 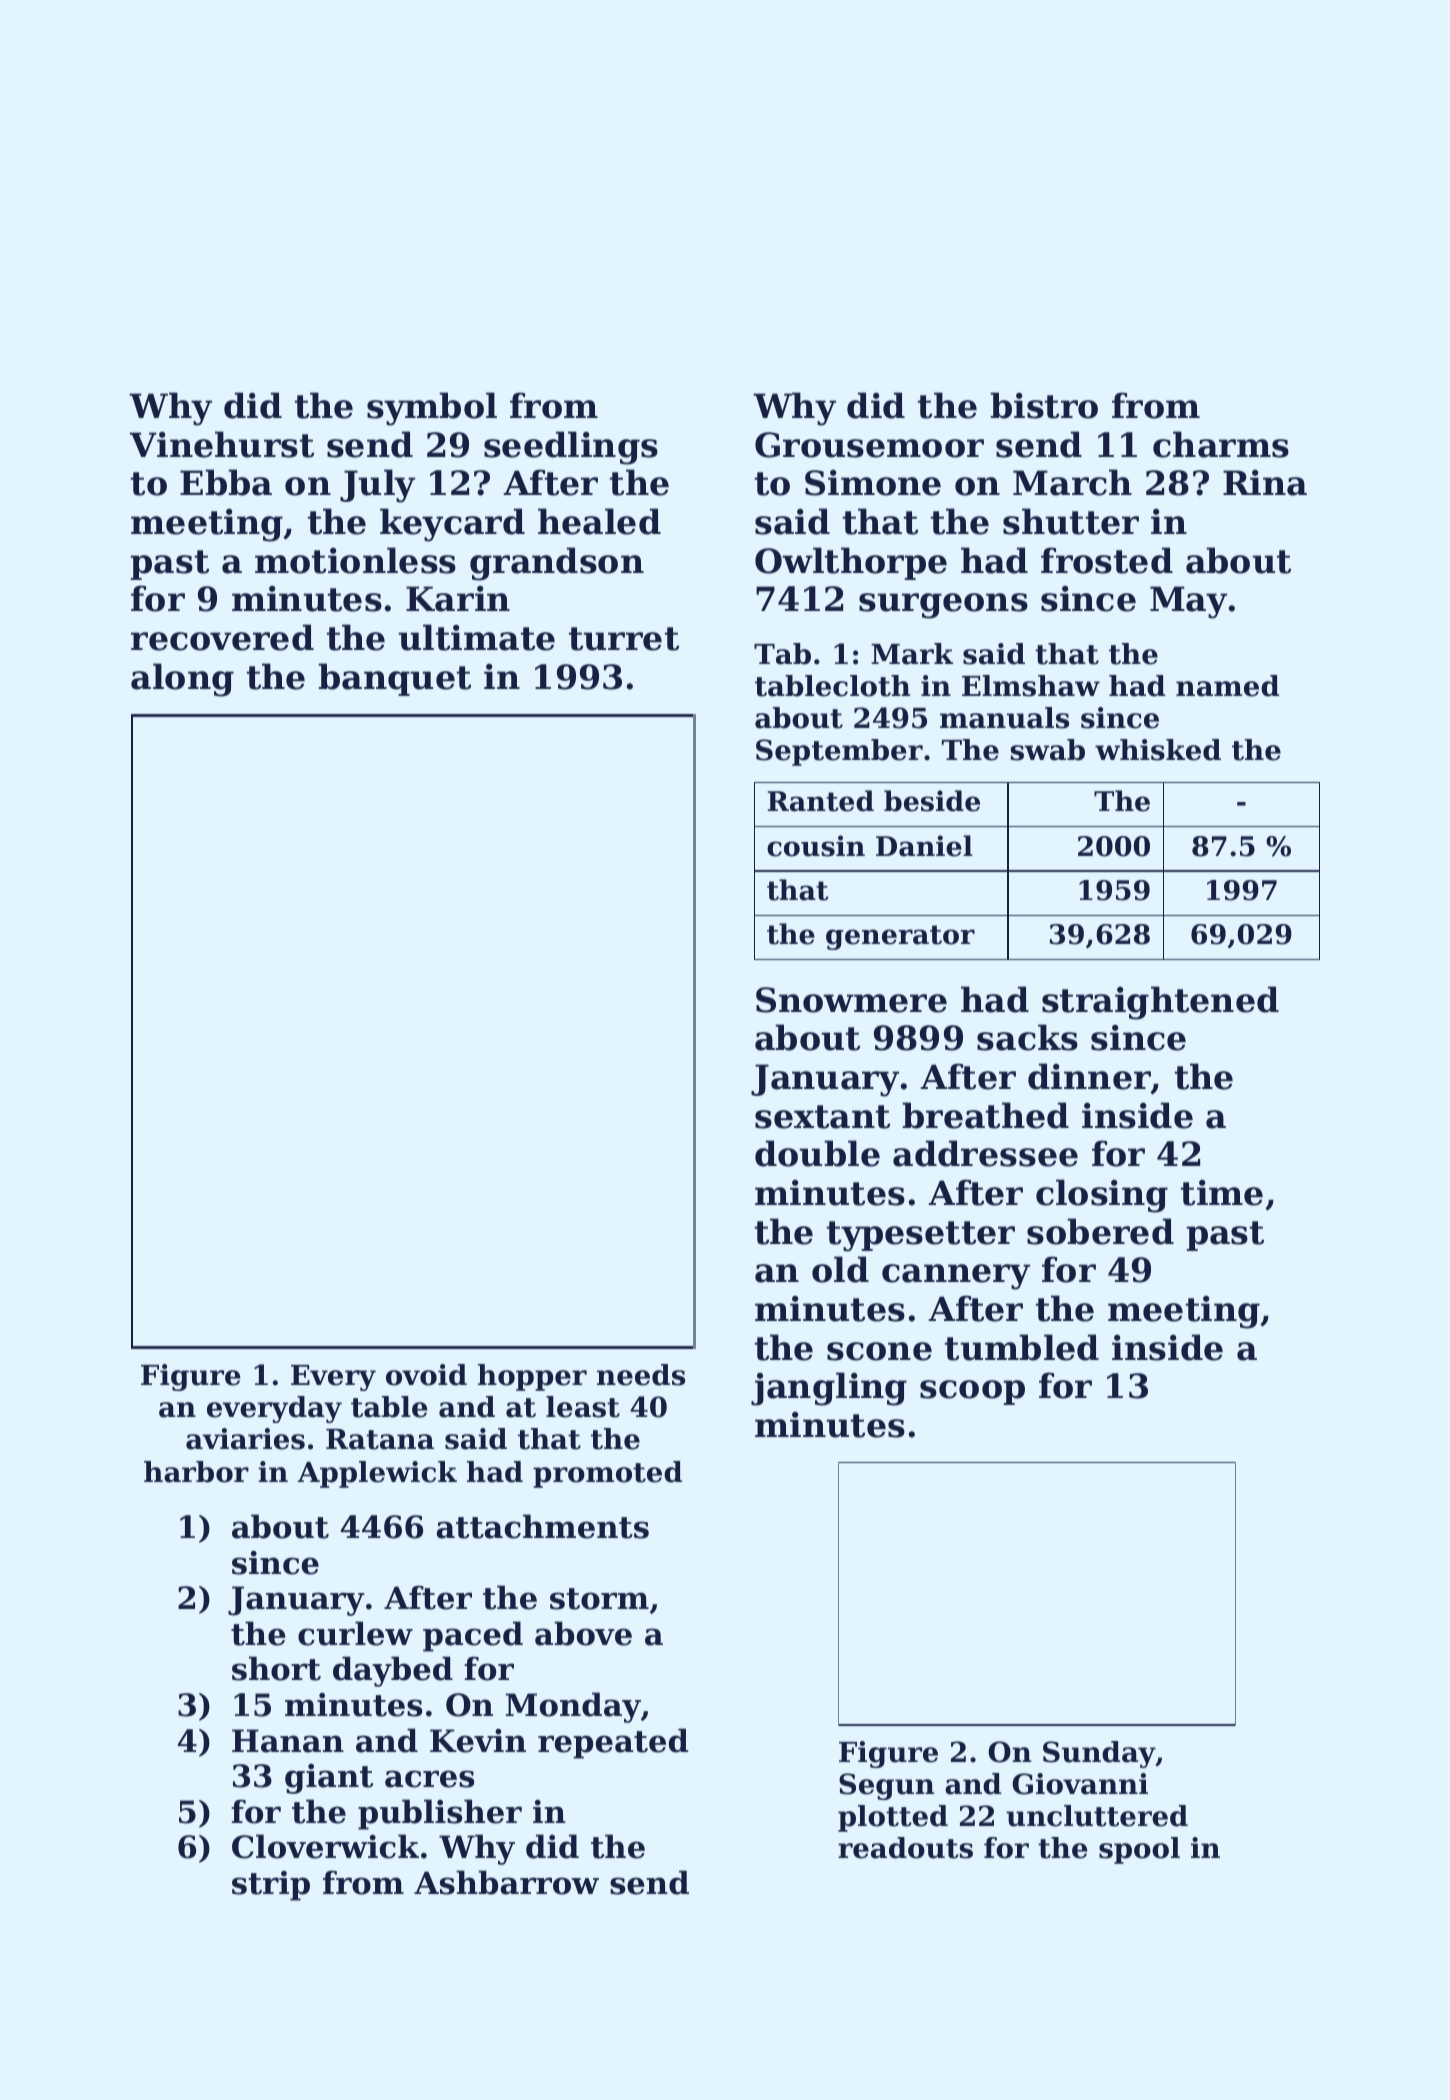 What do you see at coordinates (571, 448) in the image?
I see `seedlings` at bounding box center [571, 448].
